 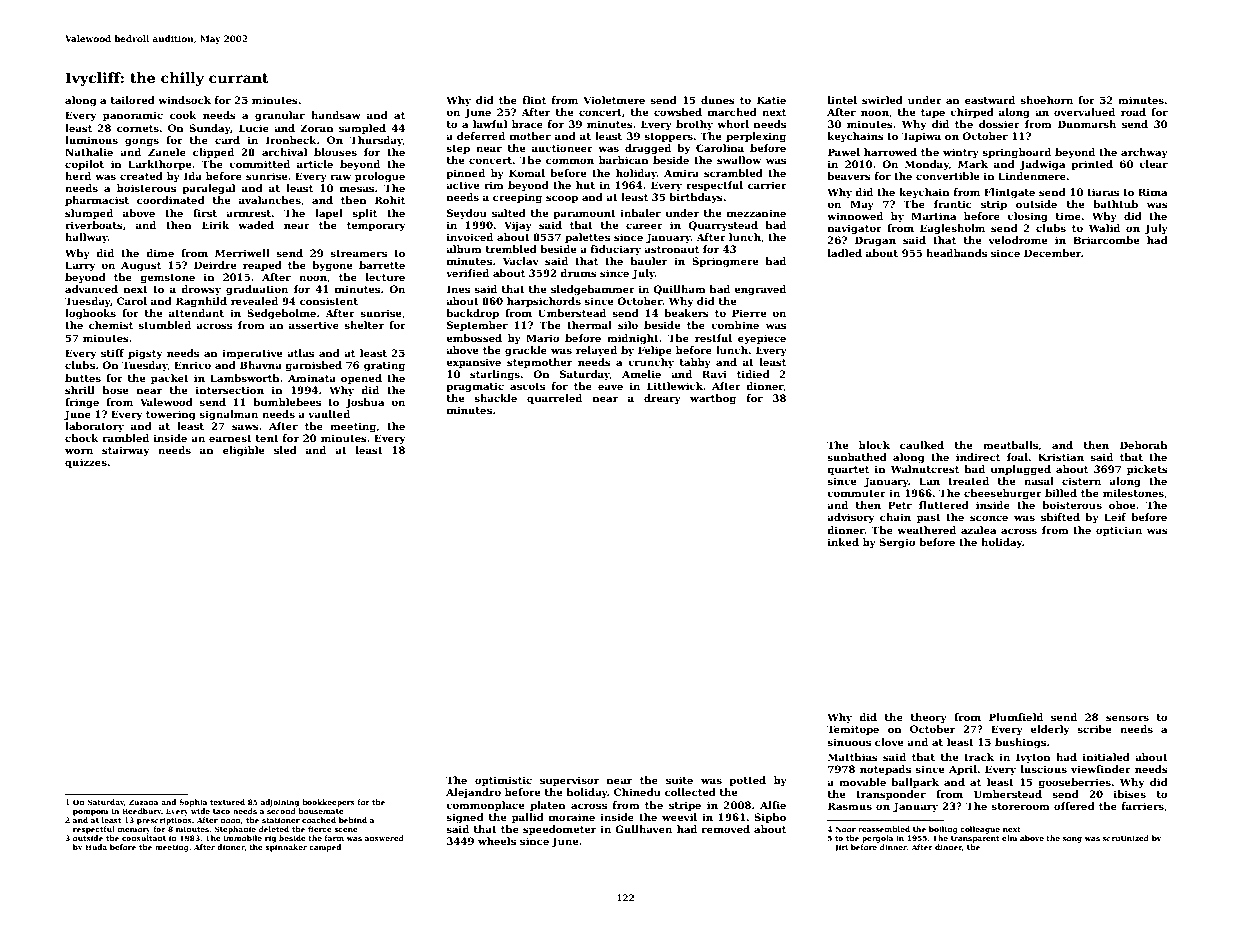 What do you see at coordinates (125, 451) in the page?
I see `stairway` at bounding box center [125, 451].
